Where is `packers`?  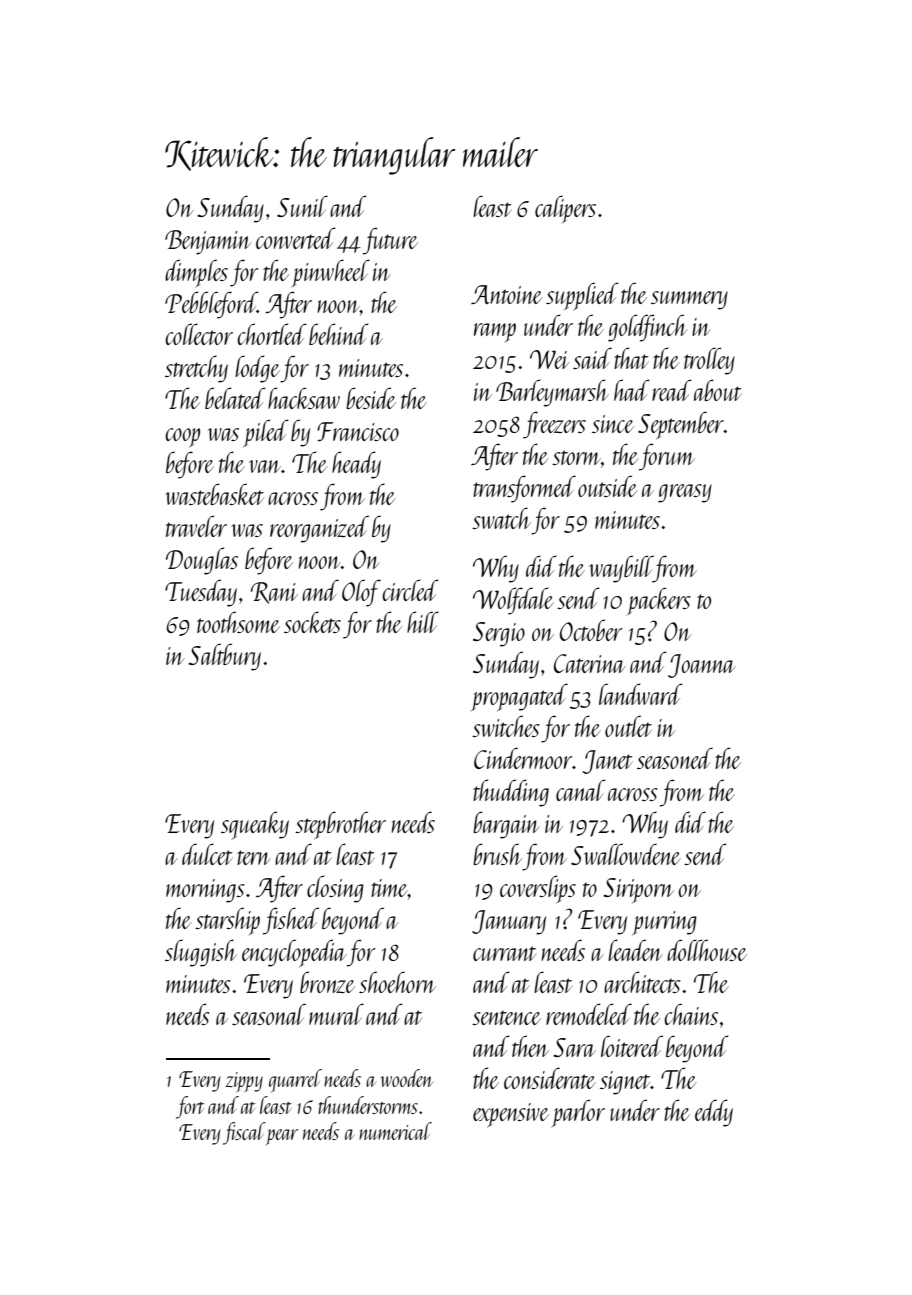
packers is located at coordinates (659, 601).
